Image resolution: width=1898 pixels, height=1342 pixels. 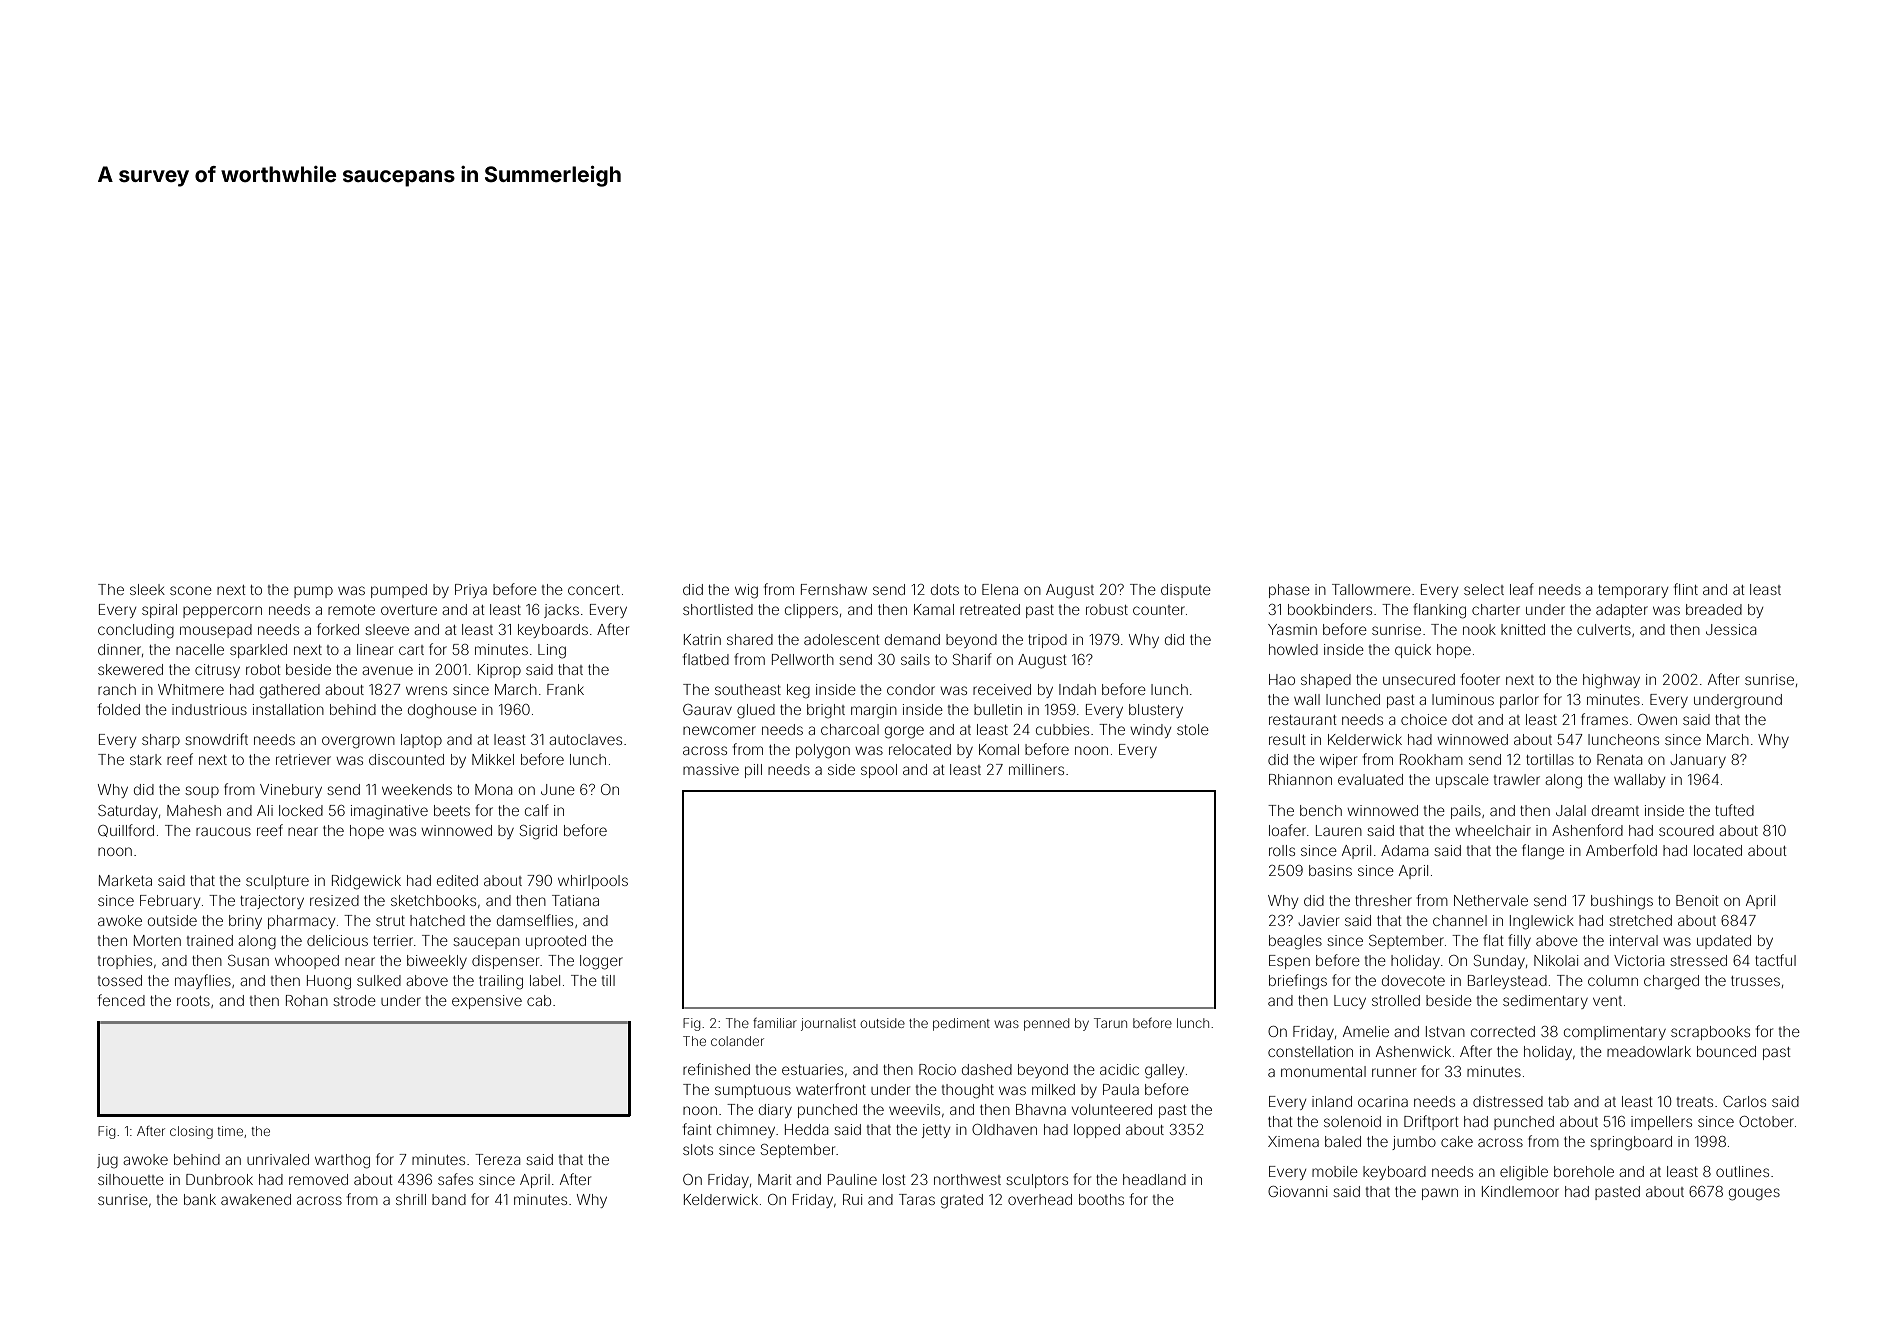 I want to click on loafer, so click(x=1287, y=830).
